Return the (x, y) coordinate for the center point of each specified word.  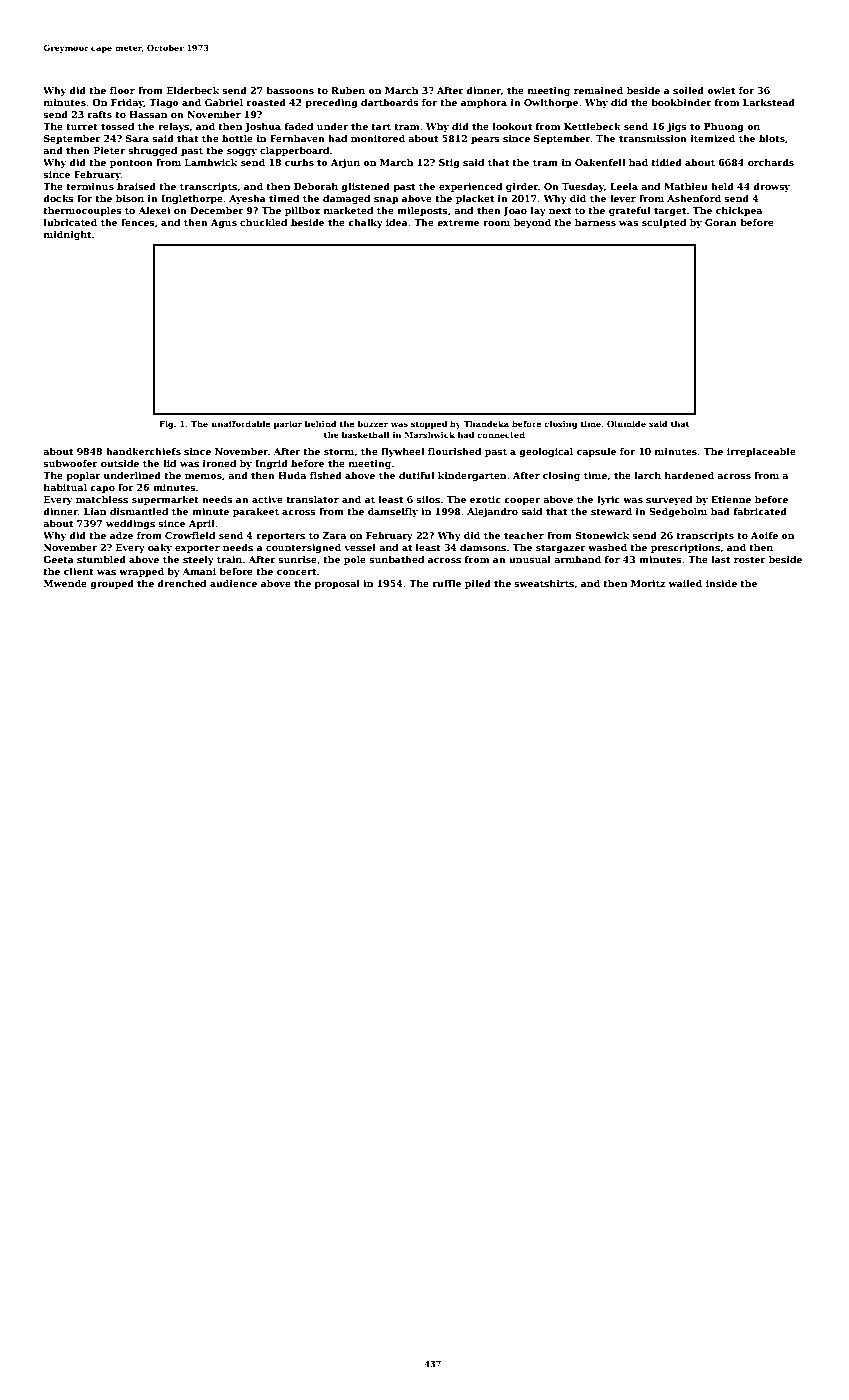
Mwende (65, 583)
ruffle (446, 583)
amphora (484, 103)
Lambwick (211, 162)
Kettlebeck (592, 126)
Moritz (648, 583)
